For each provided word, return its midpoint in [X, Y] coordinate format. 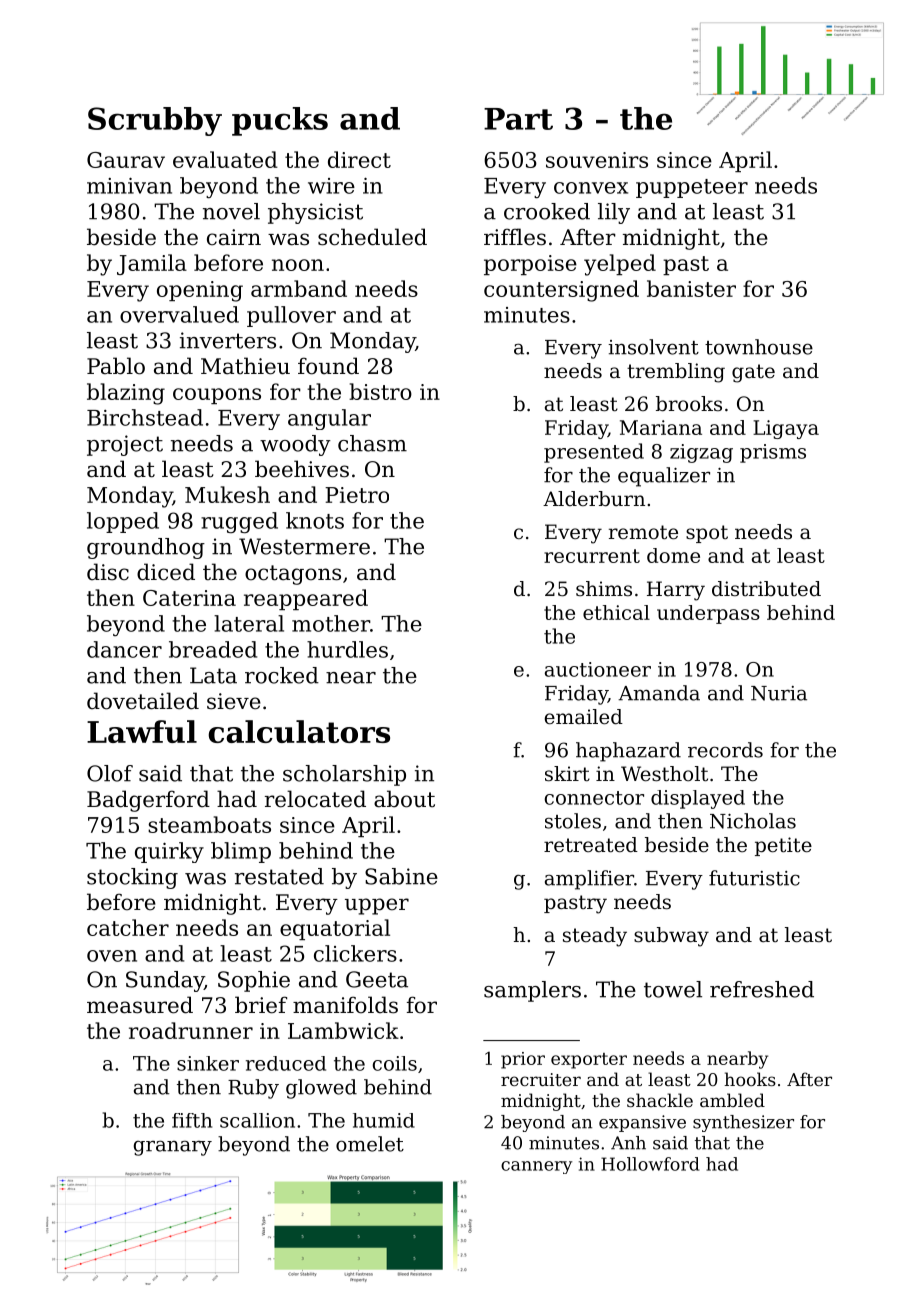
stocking [132, 878]
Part [518, 119]
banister [691, 288]
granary [173, 1148]
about [404, 799]
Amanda [659, 693]
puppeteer [692, 188]
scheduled [372, 237]
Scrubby [155, 121]
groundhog [146, 548]
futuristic [754, 878]
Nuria [779, 693]
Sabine [401, 876]
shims [604, 588]
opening [200, 291]
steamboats [209, 824]
